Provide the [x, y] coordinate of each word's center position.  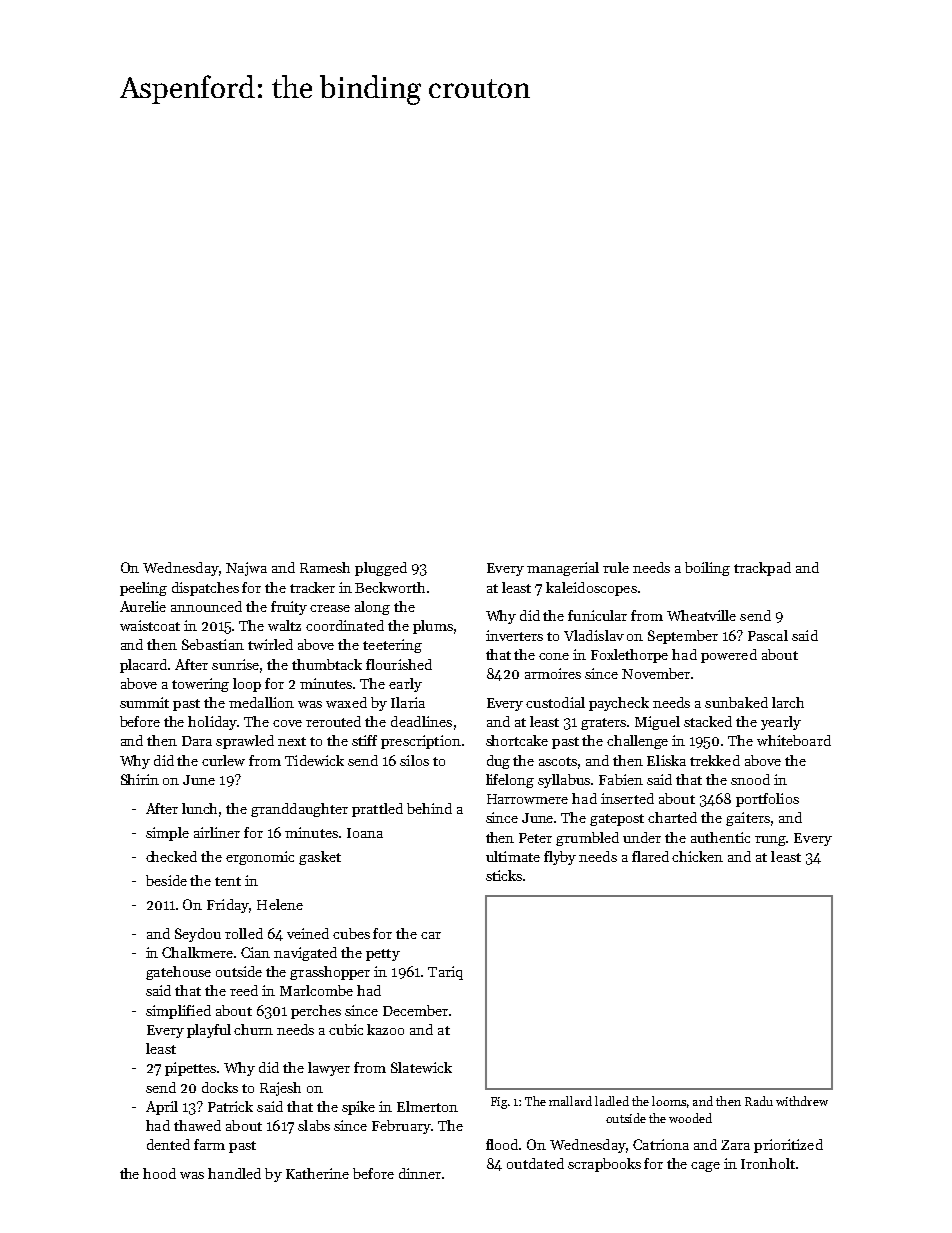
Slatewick [421, 1067]
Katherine [317, 1173]
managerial [563, 569]
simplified [178, 1012]
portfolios [767, 800]
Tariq [445, 973]
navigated [305, 954]
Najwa [246, 569]
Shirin [140, 779]
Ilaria [408, 702]
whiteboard [794, 740]
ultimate [513, 856]
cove [287, 723]
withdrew [802, 1101]
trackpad [762, 569]
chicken [697, 856]
